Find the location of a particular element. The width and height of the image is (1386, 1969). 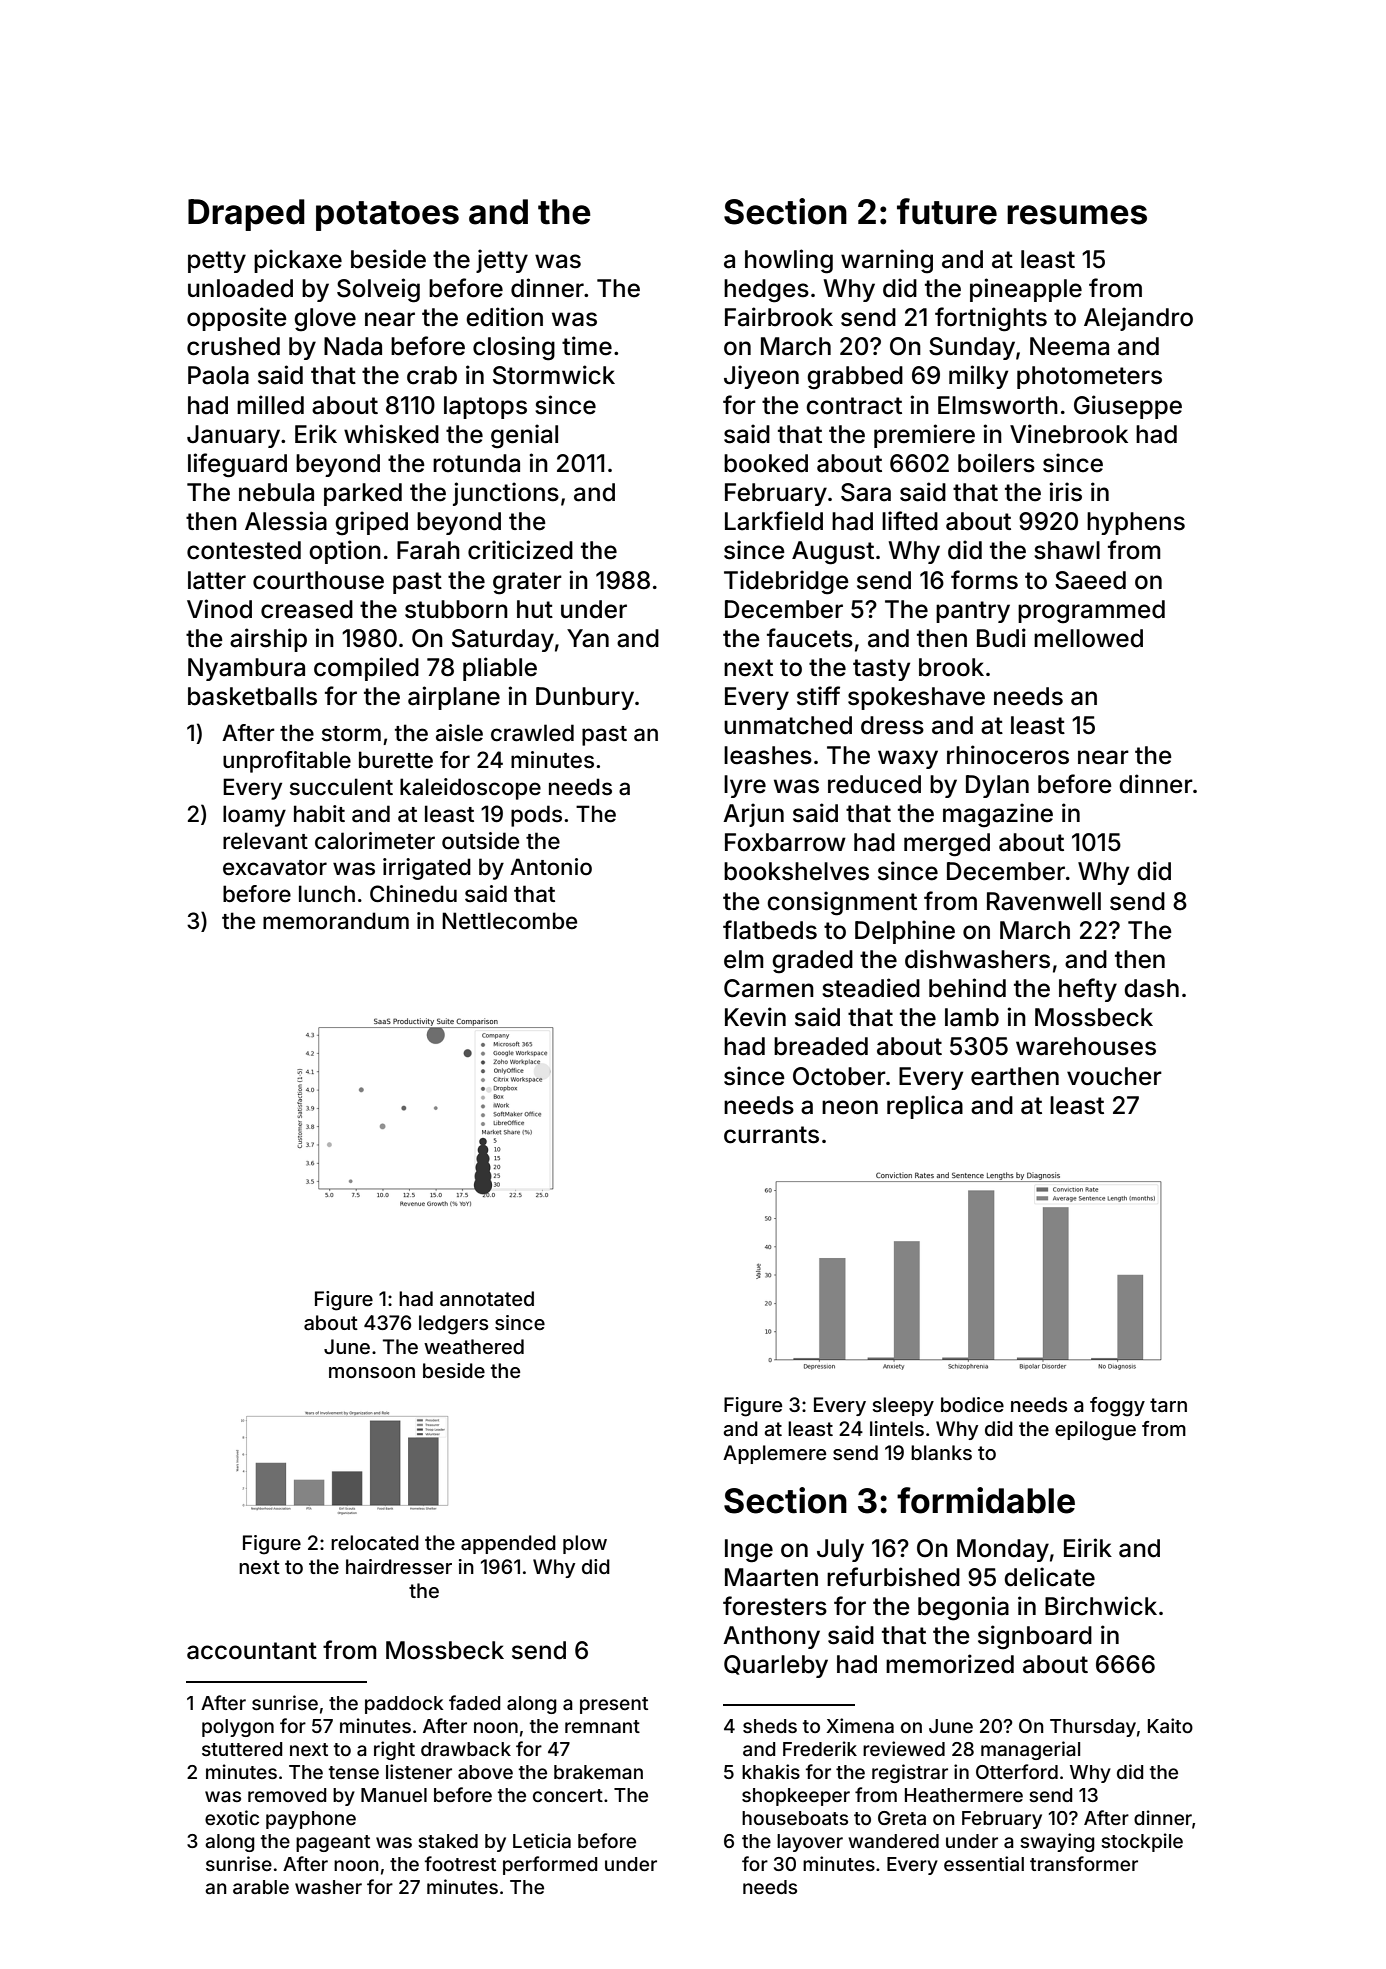

griped is located at coordinates (371, 523).
